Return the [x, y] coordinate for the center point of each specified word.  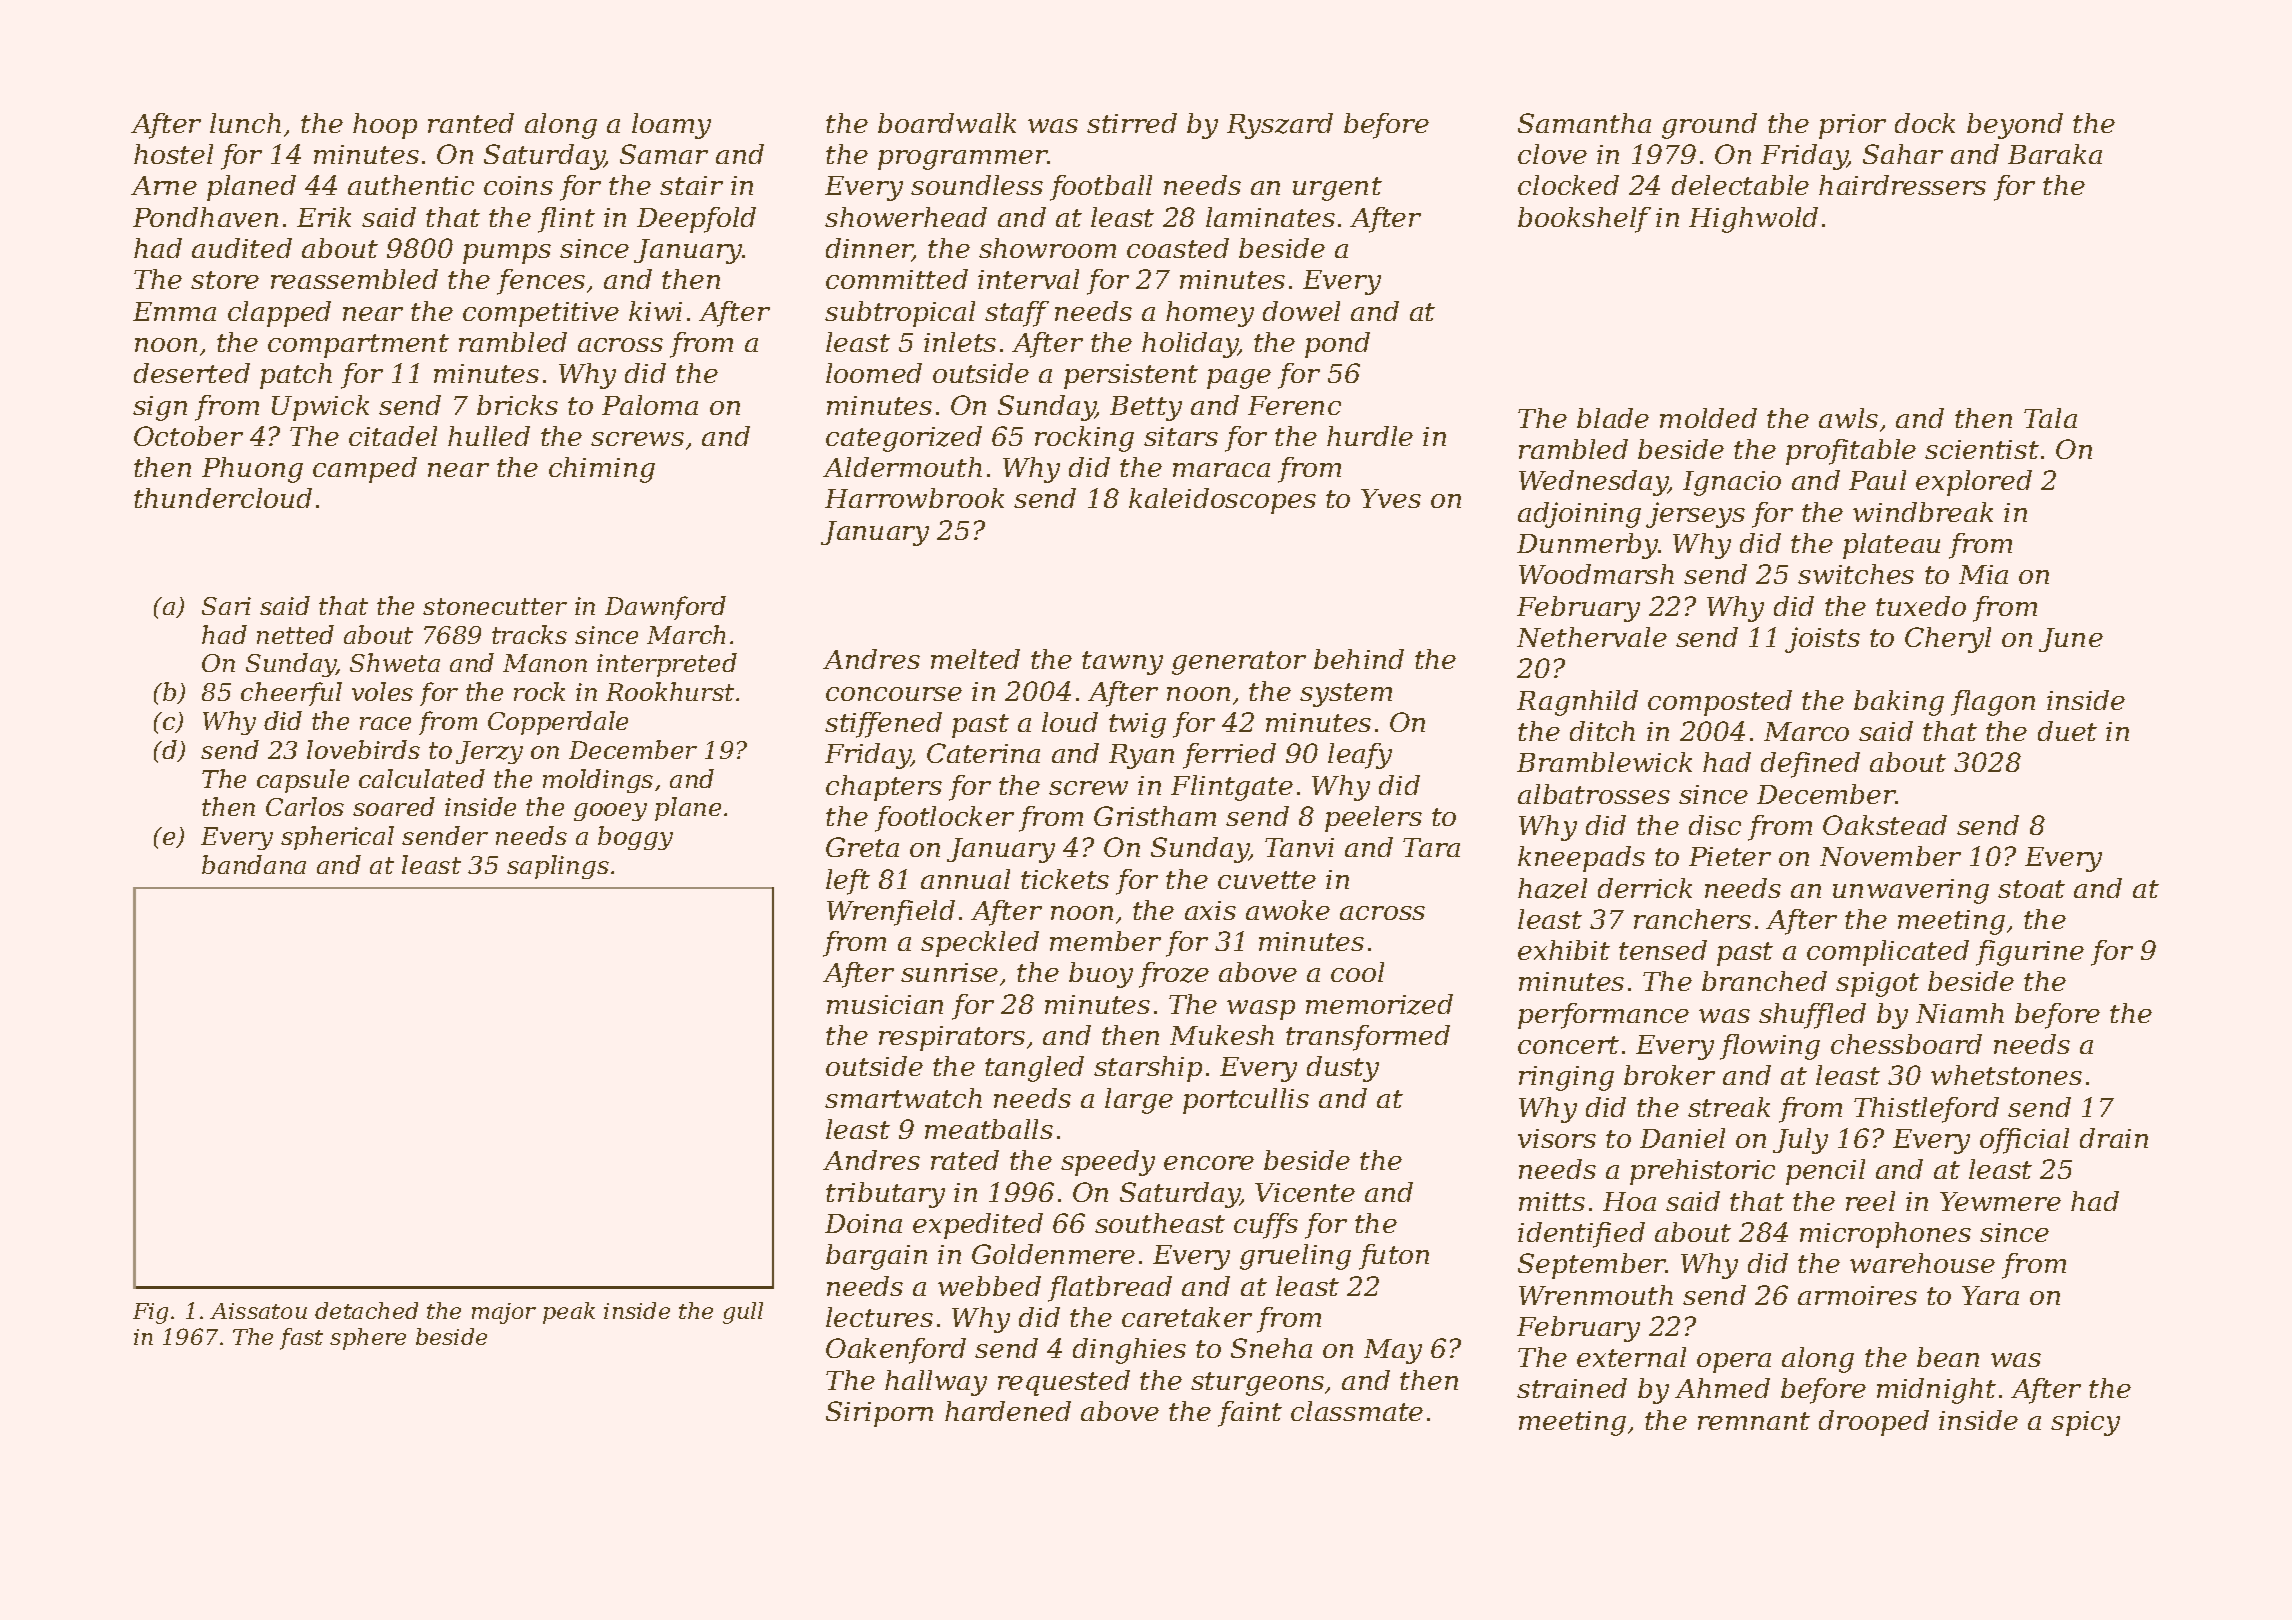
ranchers [1692, 919]
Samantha [1584, 123]
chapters [884, 788]
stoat [2031, 889]
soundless [977, 185]
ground [1709, 126]
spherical [337, 838]
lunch [245, 123]
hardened [1008, 1411]
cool [1357, 972]
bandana [254, 864]
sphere [368, 1339]
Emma [174, 311]
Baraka [2055, 154]
